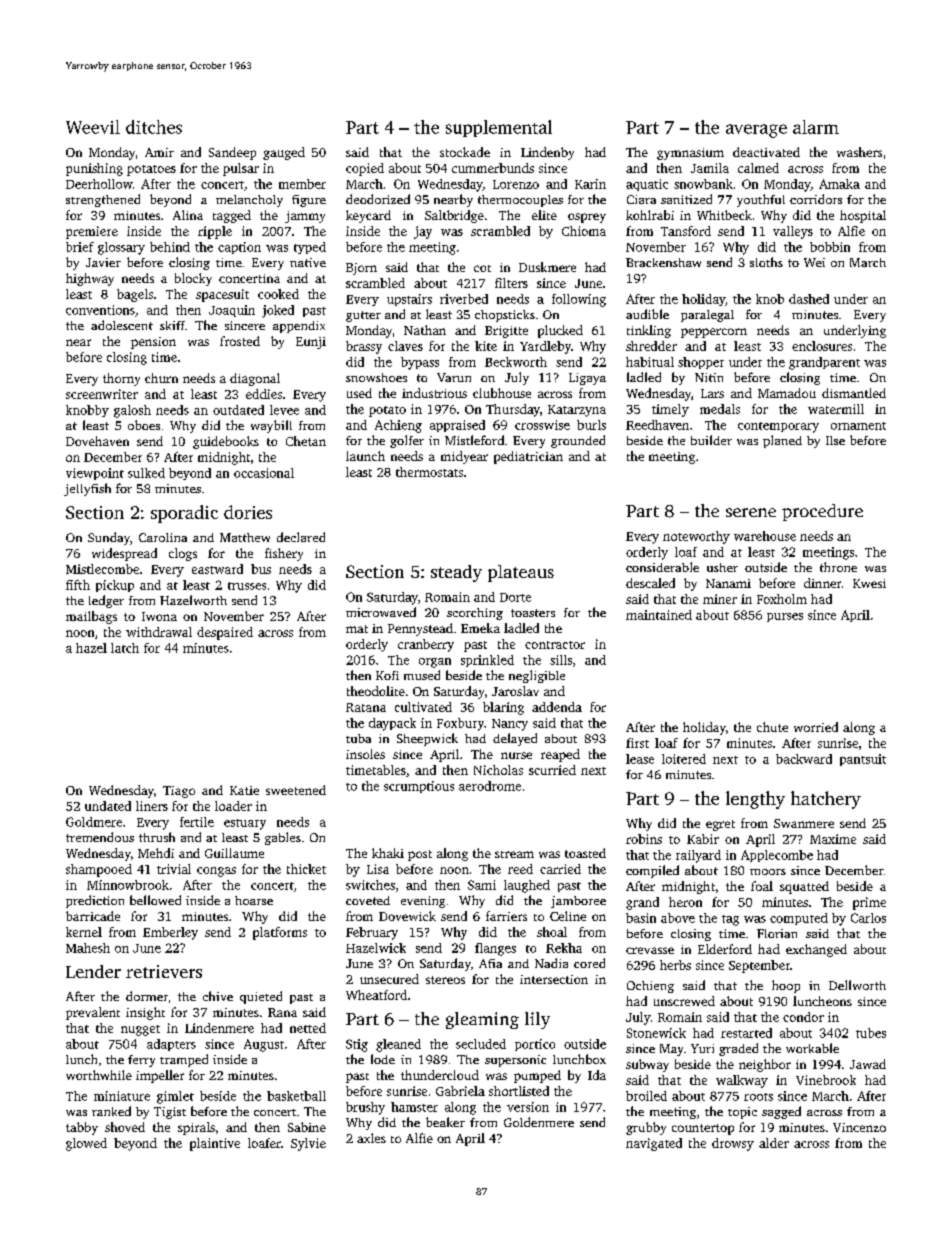 The image size is (952, 1233). I want to click on serene, so click(751, 512).
